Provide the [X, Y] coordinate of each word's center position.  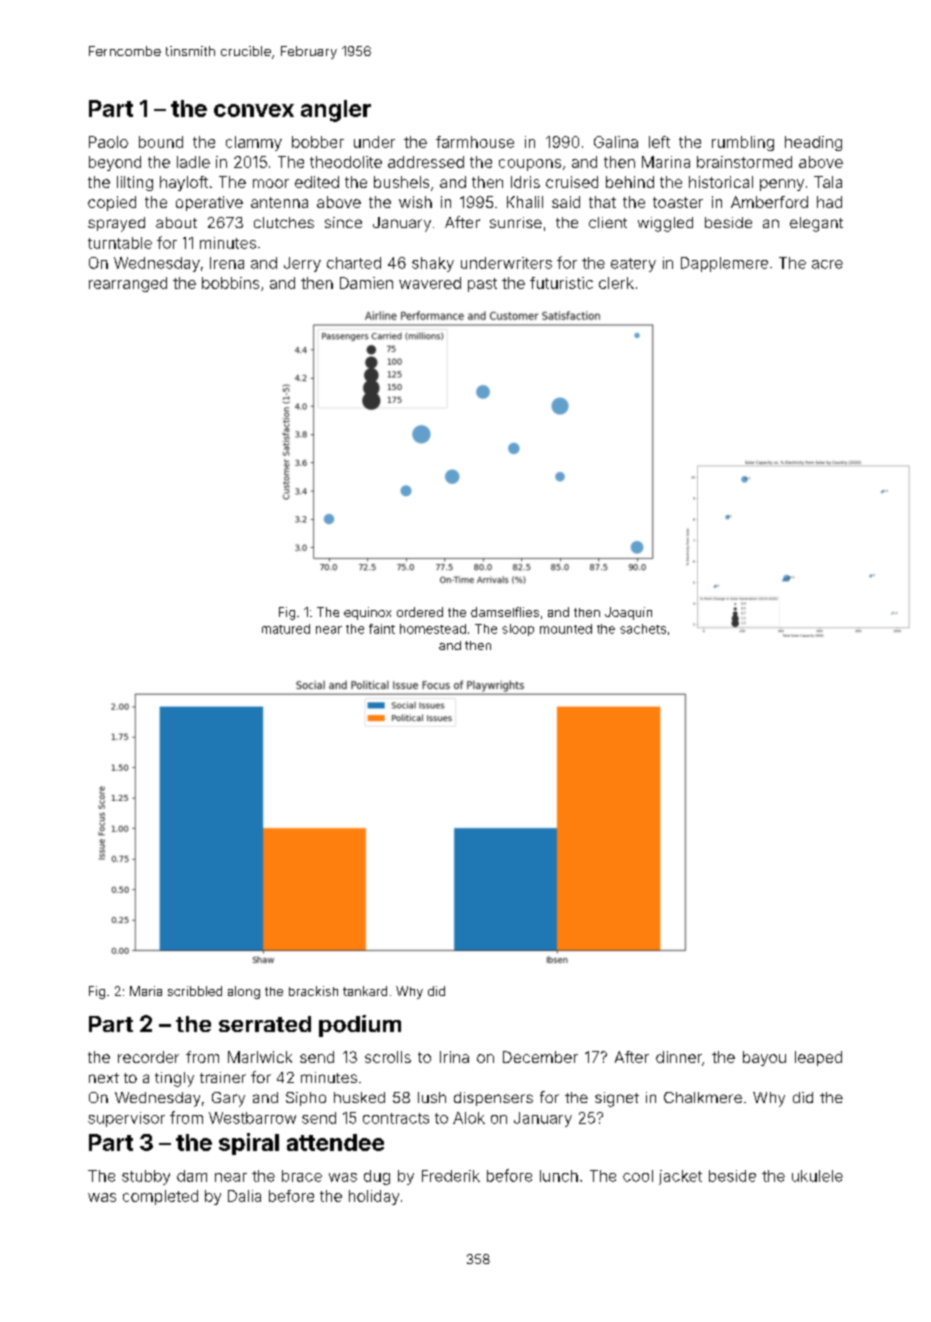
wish [415, 202]
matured [286, 629]
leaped [818, 1058]
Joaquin [628, 613]
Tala [828, 182]
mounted [566, 629]
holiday [374, 1197]
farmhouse [475, 142]
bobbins [230, 283]
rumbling [743, 143]
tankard [365, 991]
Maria [146, 991]
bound [161, 142]
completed [160, 1197]
